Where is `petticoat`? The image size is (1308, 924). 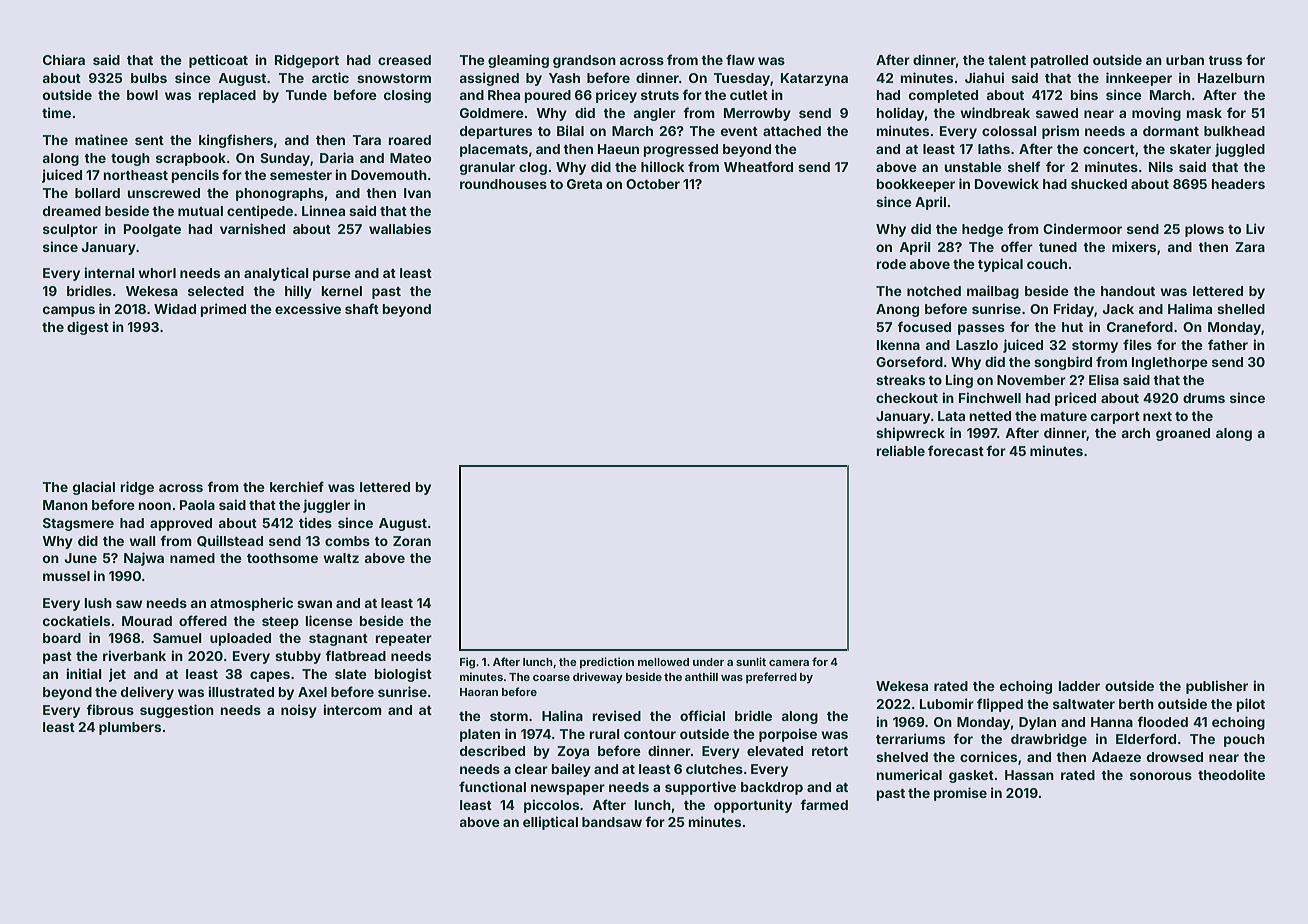
petticoat is located at coordinates (218, 61).
